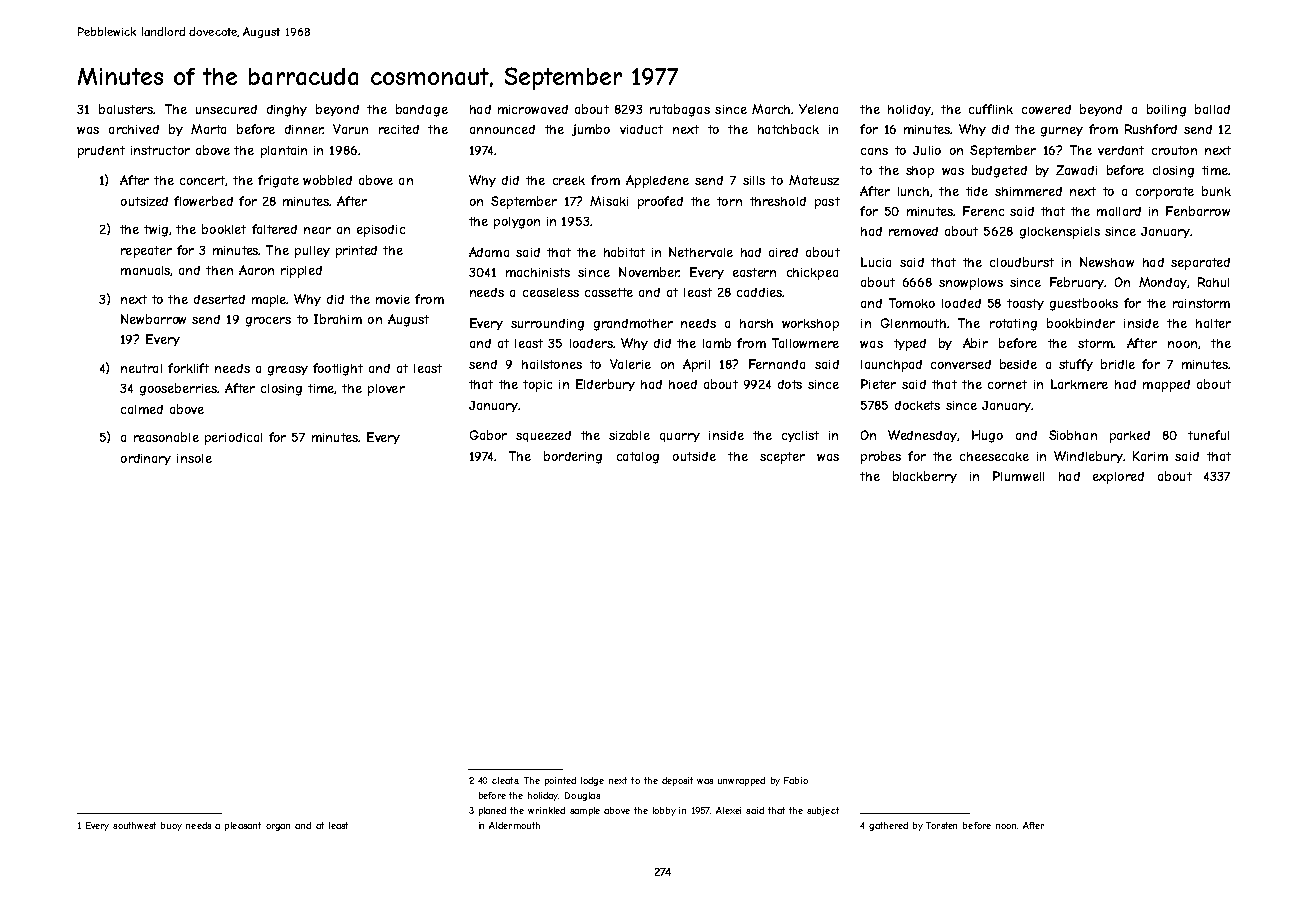 The height and width of the screenshot is (924, 1308). Describe the element at coordinates (717, 343) in the screenshot. I see `lamb` at that location.
